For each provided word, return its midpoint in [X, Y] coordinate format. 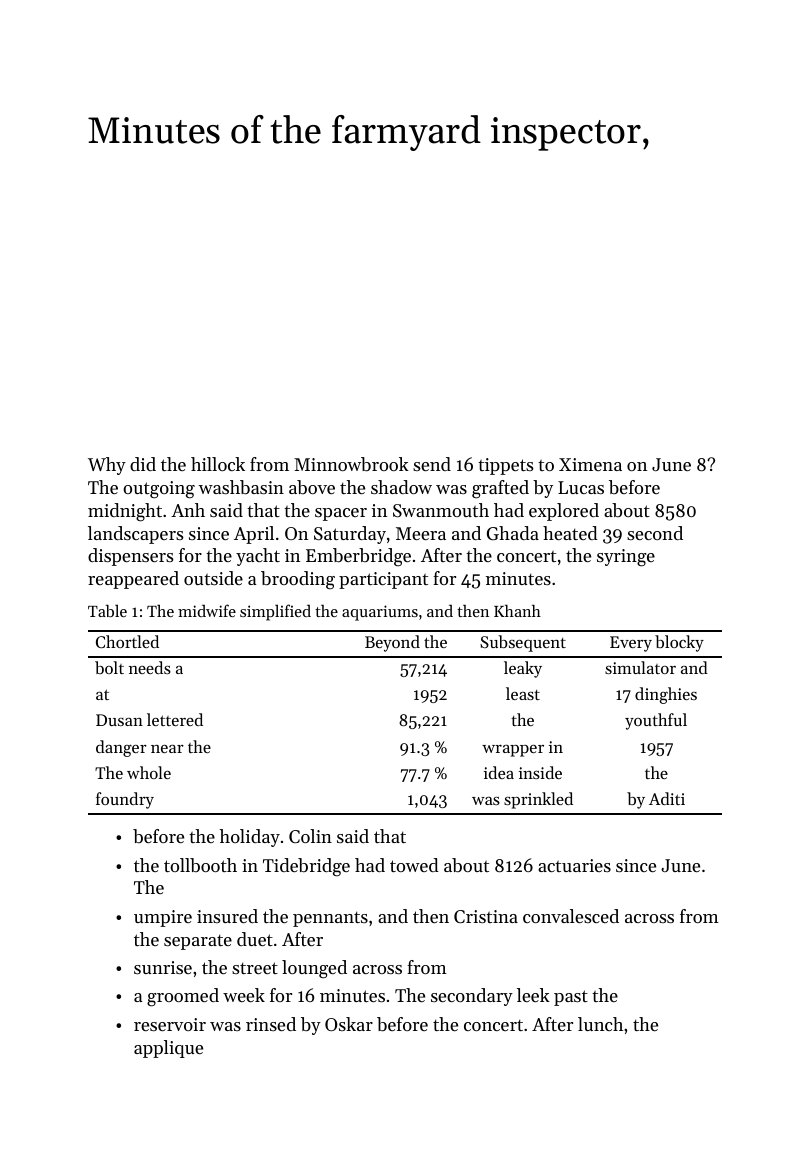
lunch [600, 1024]
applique [168, 1049]
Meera [421, 533]
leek [533, 995]
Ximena [590, 464]
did [143, 464]
